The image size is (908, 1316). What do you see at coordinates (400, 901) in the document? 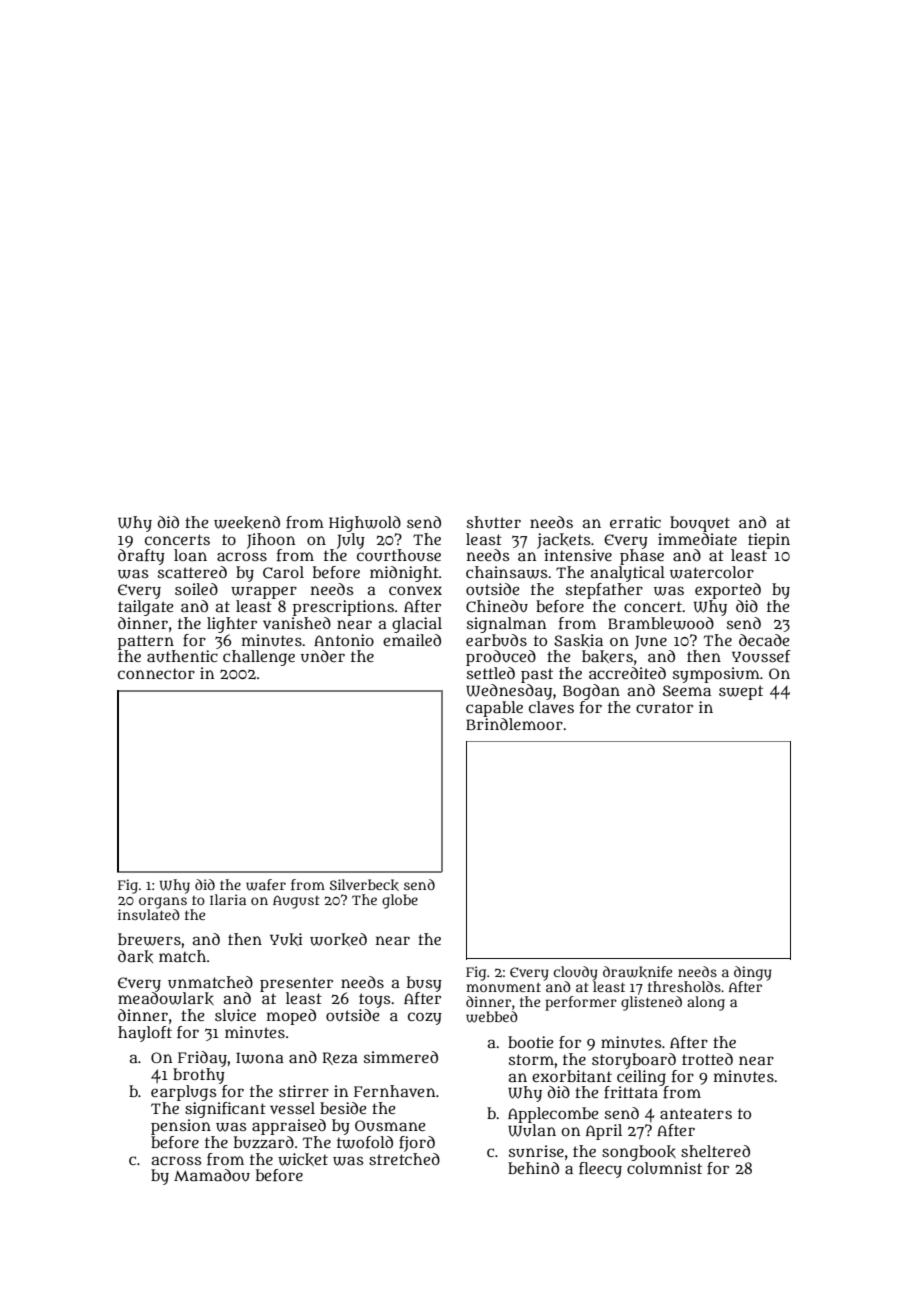
I see `globe` at bounding box center [400, 901].
